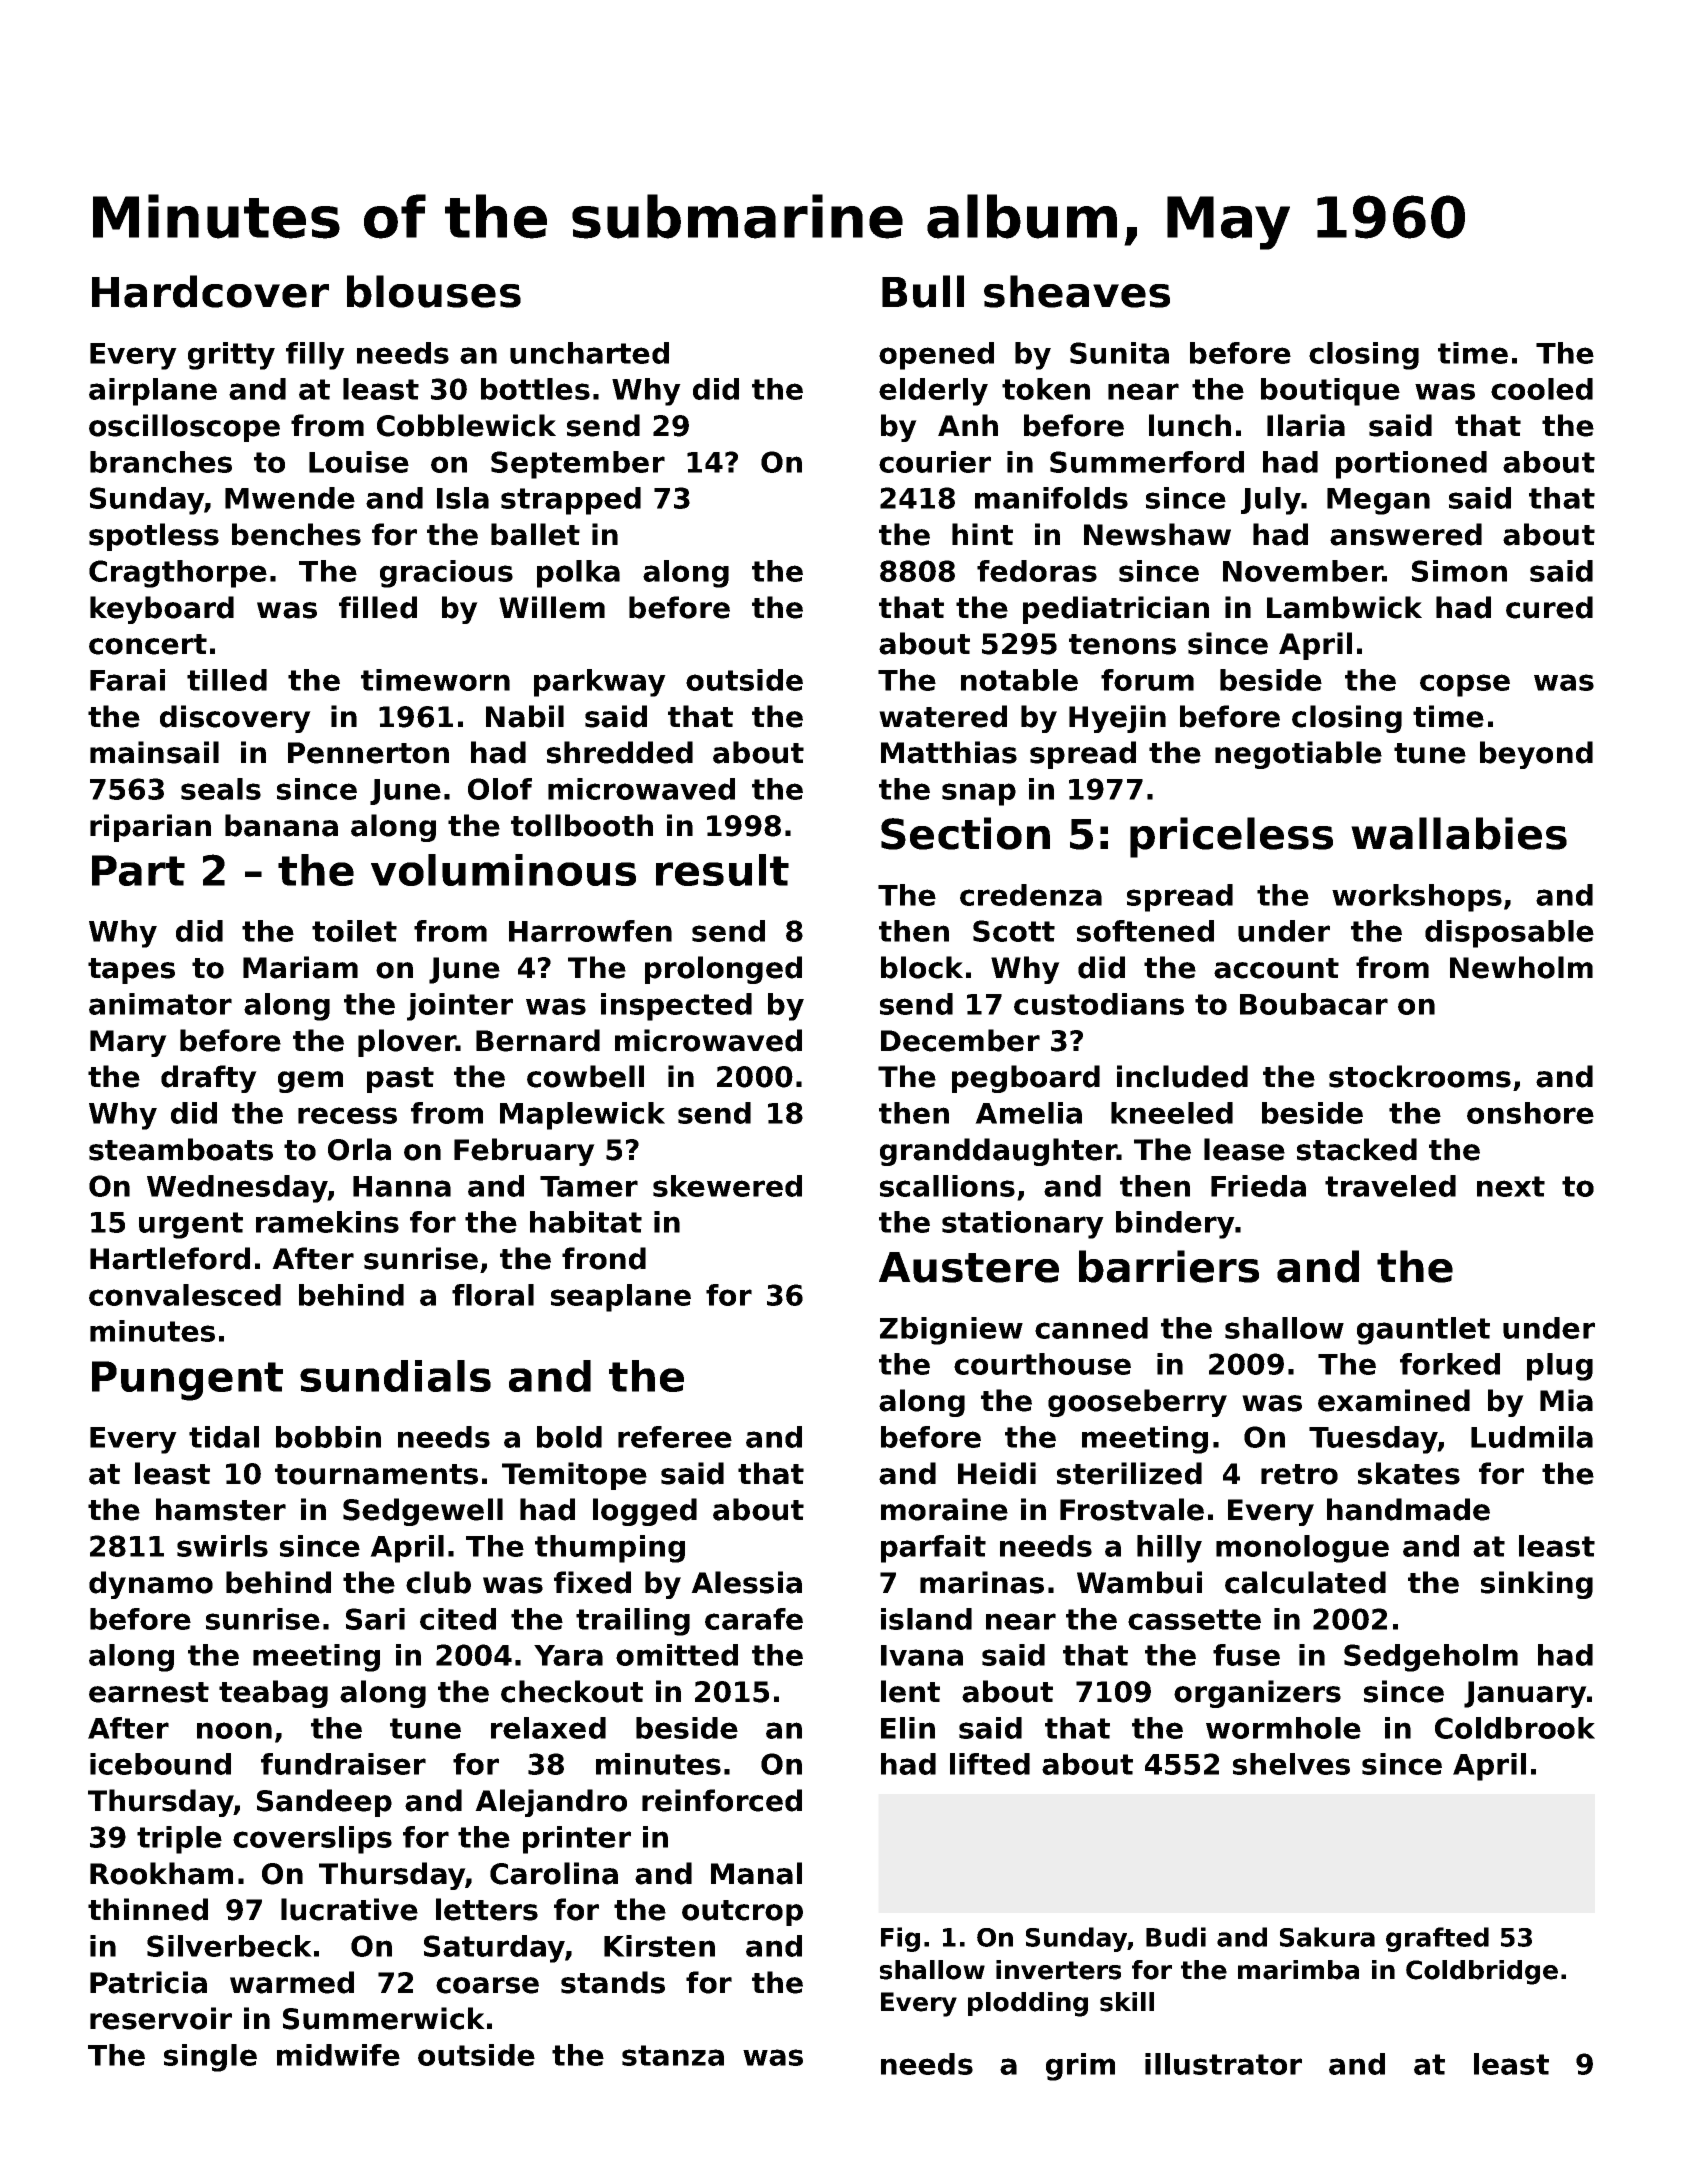  I want to click on Saturday, so click(494, 1949).
